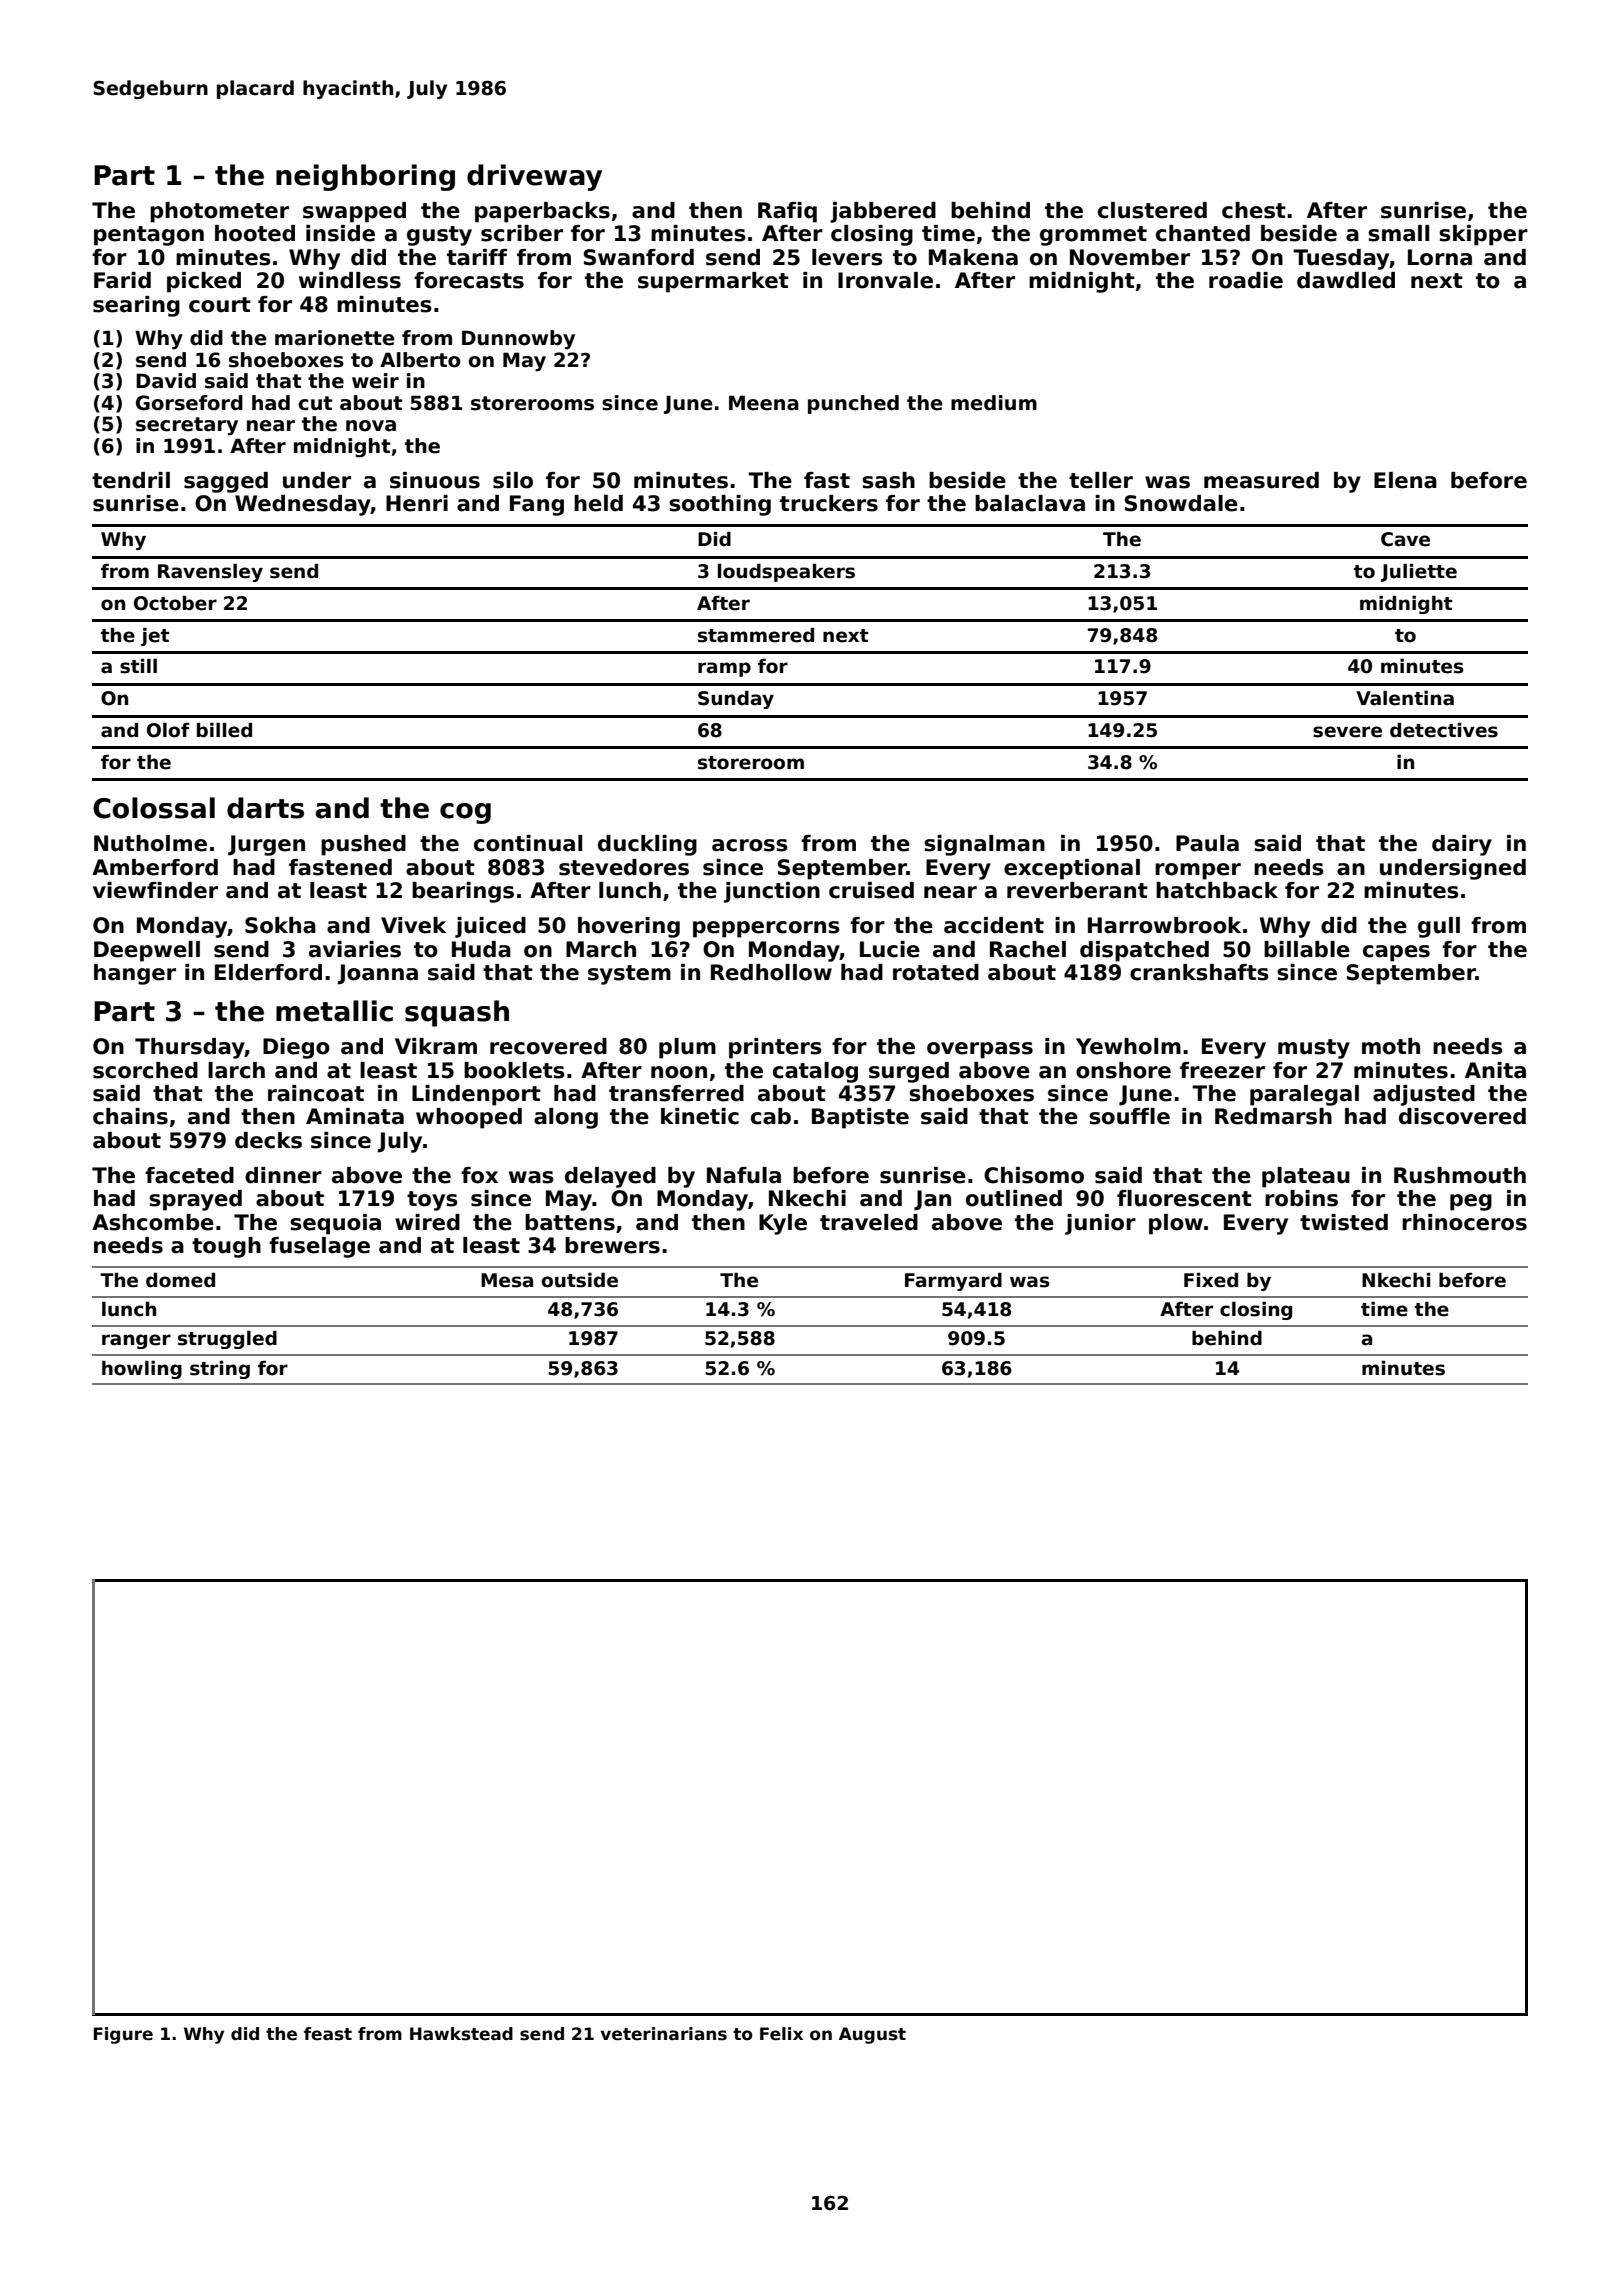  I want to click on Joanna, so click(377, 974).
